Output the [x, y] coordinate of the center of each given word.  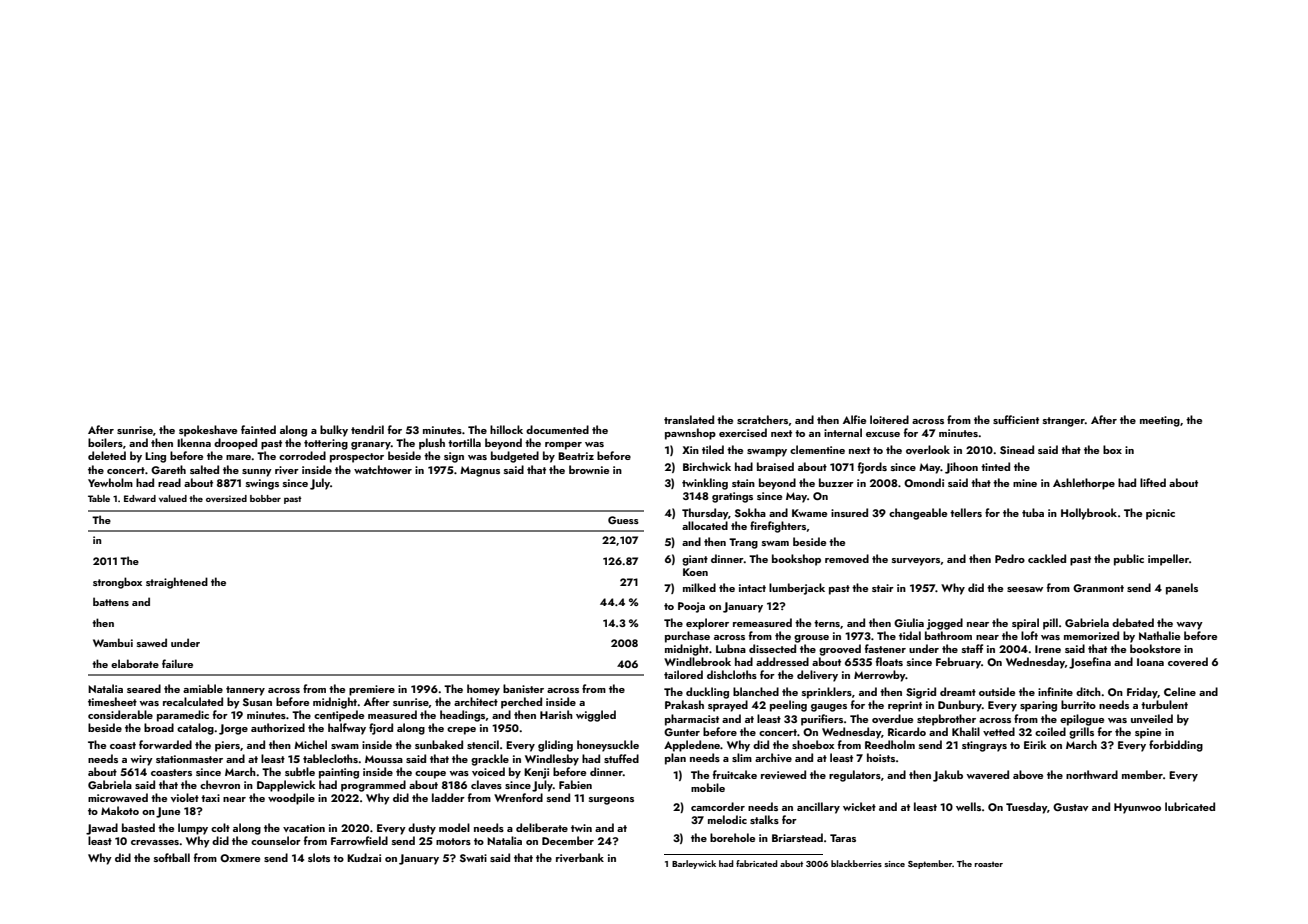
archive [773, 757]
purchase [687, 637]
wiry [141, 760]
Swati [473, 858]
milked [699, 587]
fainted [258, 429]
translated [689, 419]
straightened [177, 583]
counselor [276, 840]
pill [1050, 624]
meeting [1160, 421]
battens [111, 601]
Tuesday [1026, 808]
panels [1182, 589]
